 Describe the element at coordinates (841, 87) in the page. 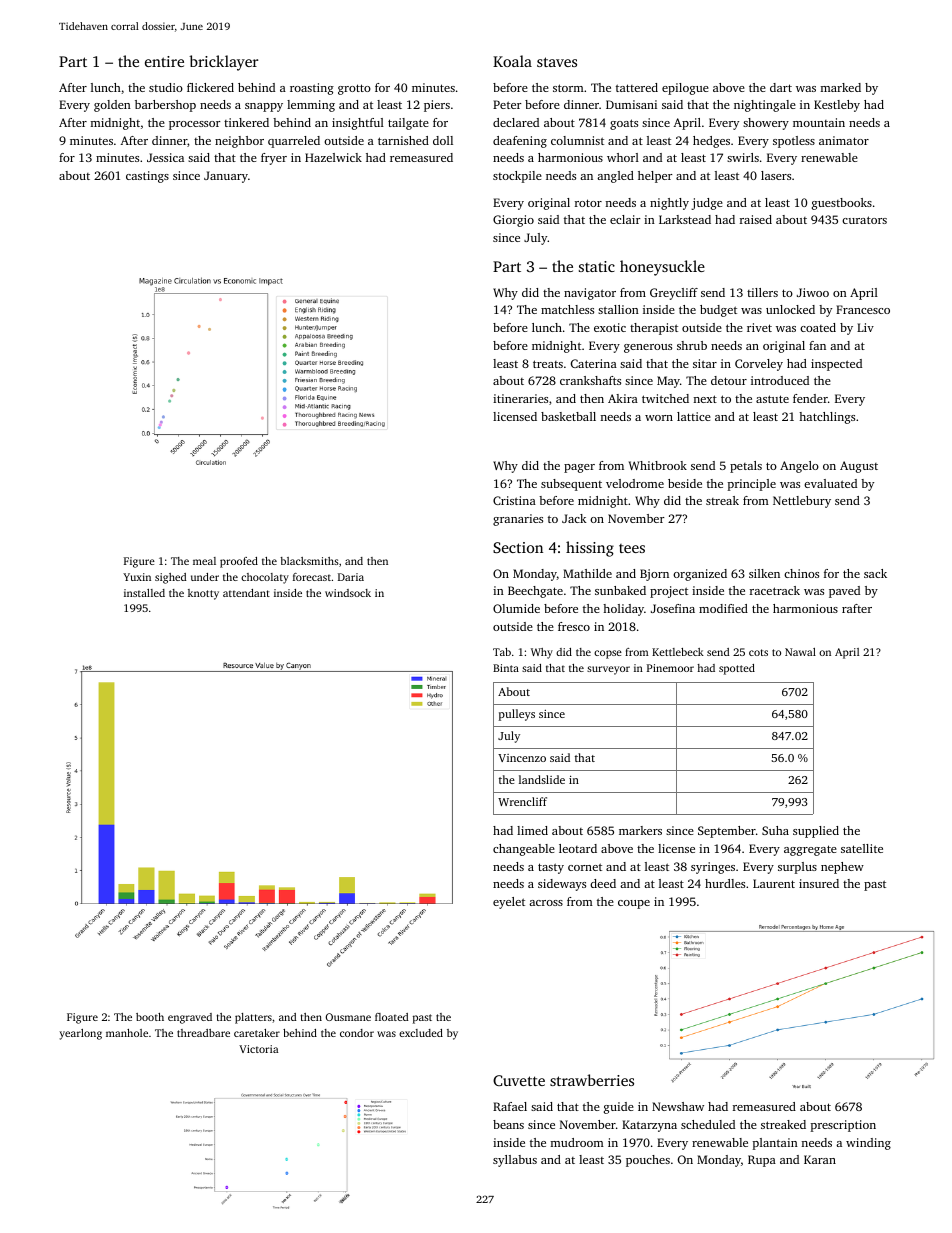

I see `marked` at that location.
